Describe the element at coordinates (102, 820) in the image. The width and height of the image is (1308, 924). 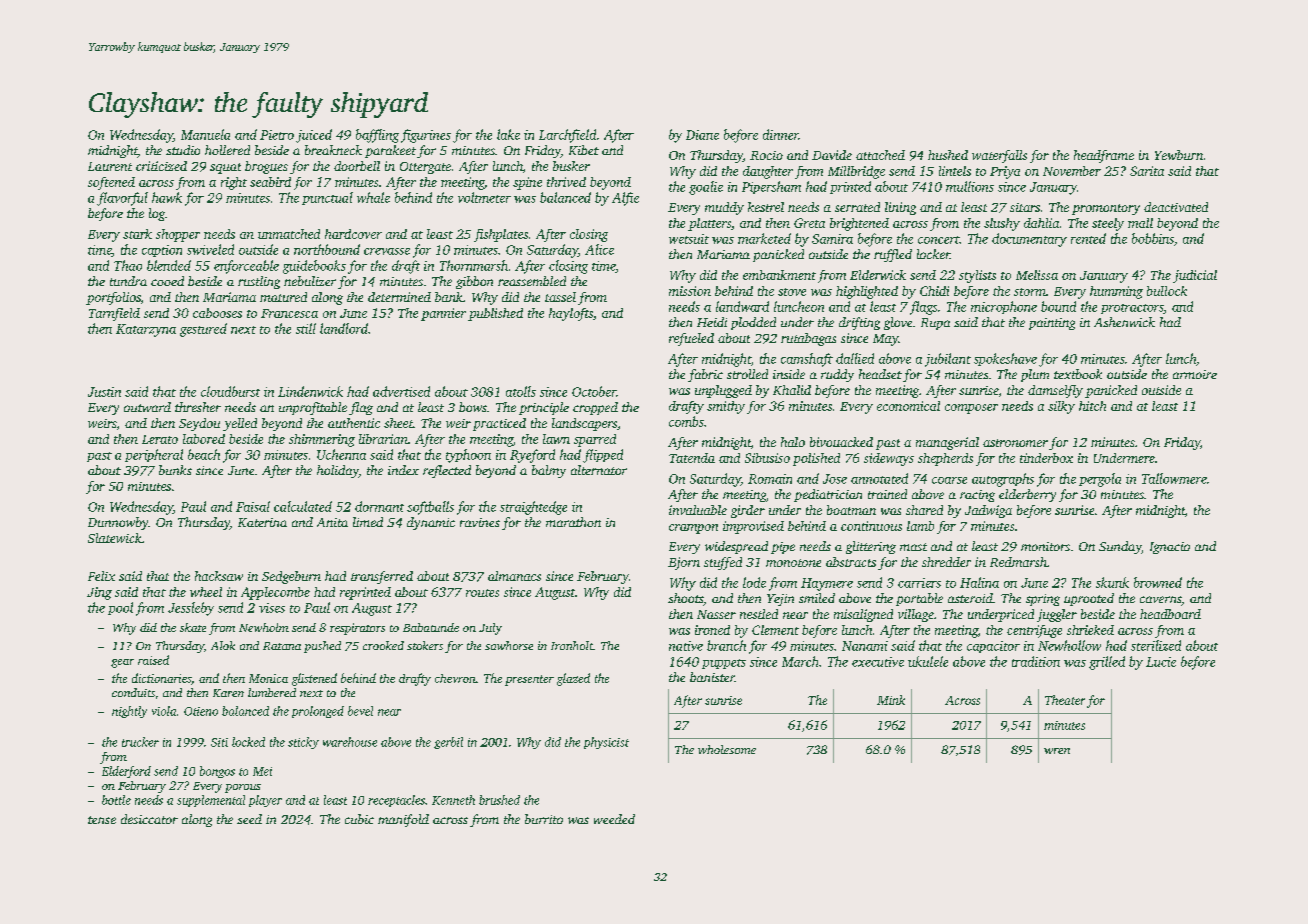
I see `tense` at that location.
